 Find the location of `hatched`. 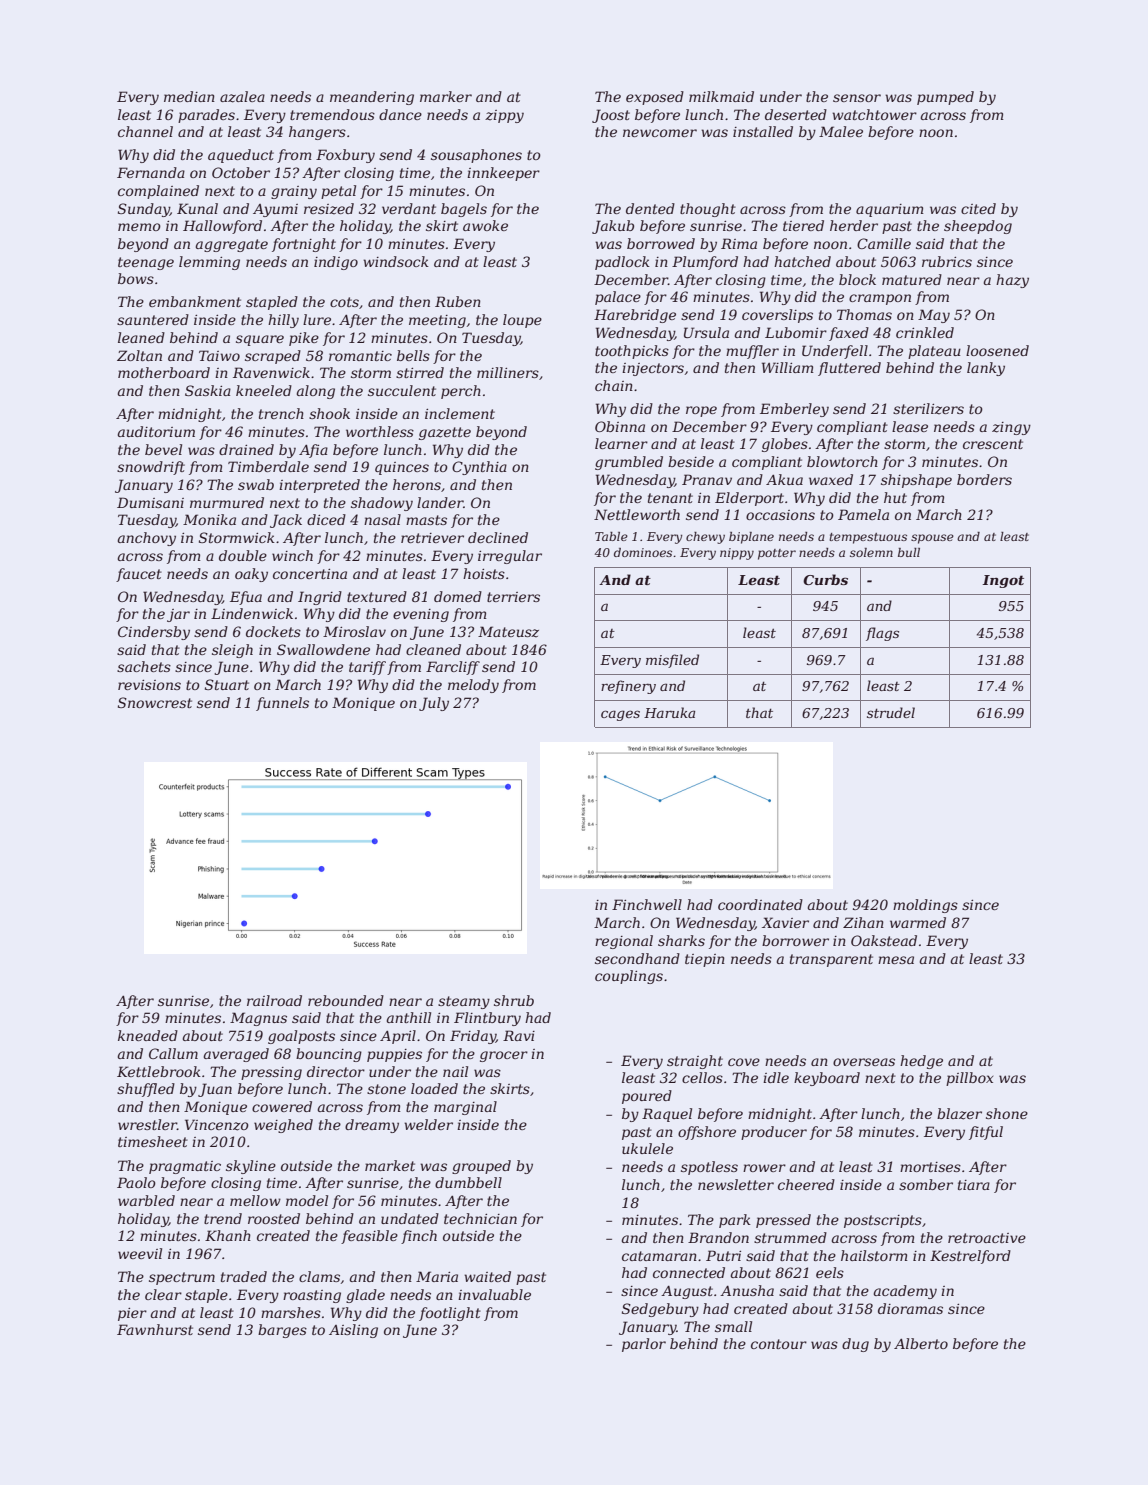

hatched is located at coordinates (802, 261).
